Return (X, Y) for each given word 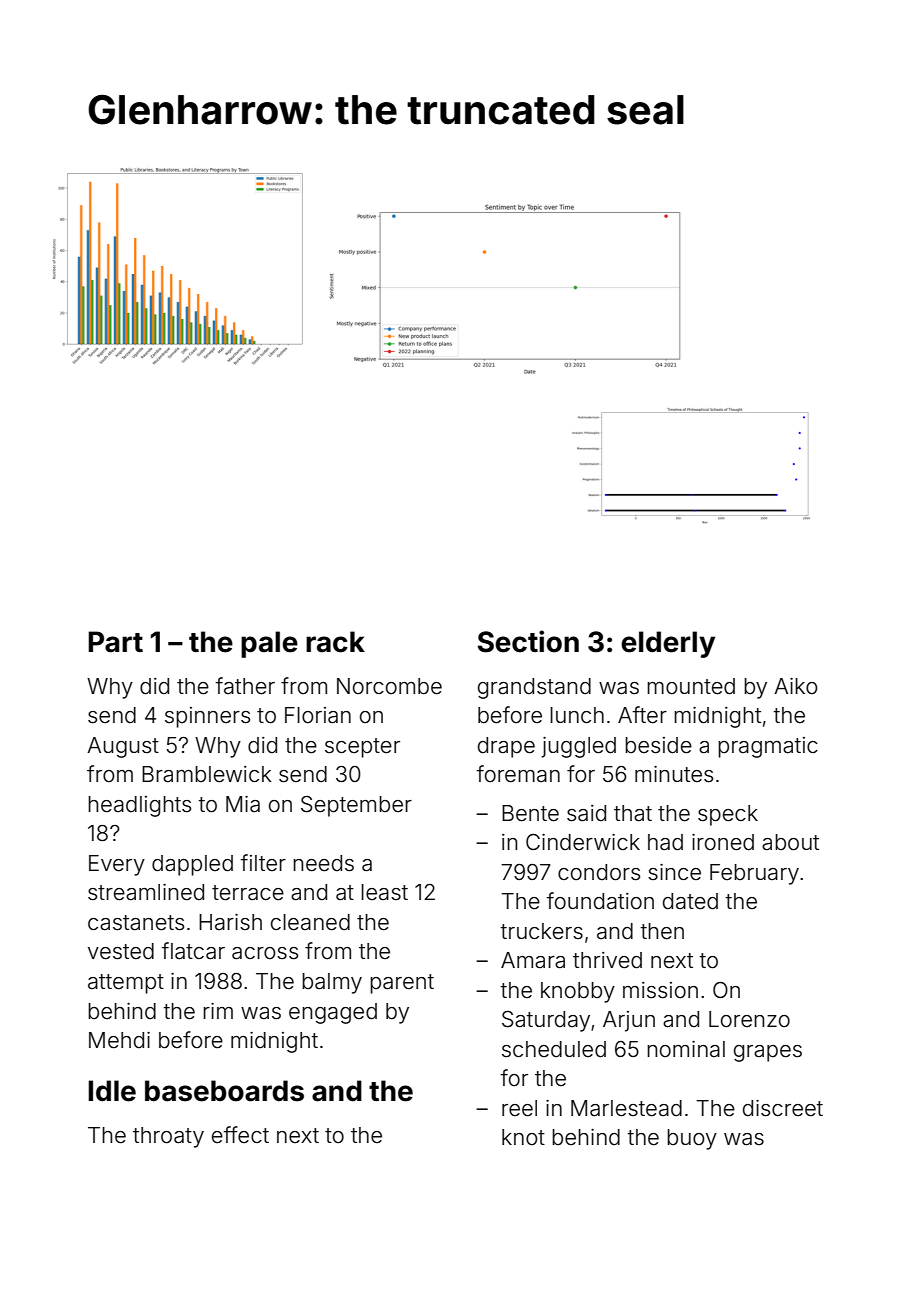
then (662, 931)
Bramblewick (207, 774)
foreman (518, 774)
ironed (723, 842)
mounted (691, 686)
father (245, 686)
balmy (332, 983)
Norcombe (389, 686)
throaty (168, 1137)
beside (658, 745)
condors (599, 872)
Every (117, 865)
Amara (533, 960)
